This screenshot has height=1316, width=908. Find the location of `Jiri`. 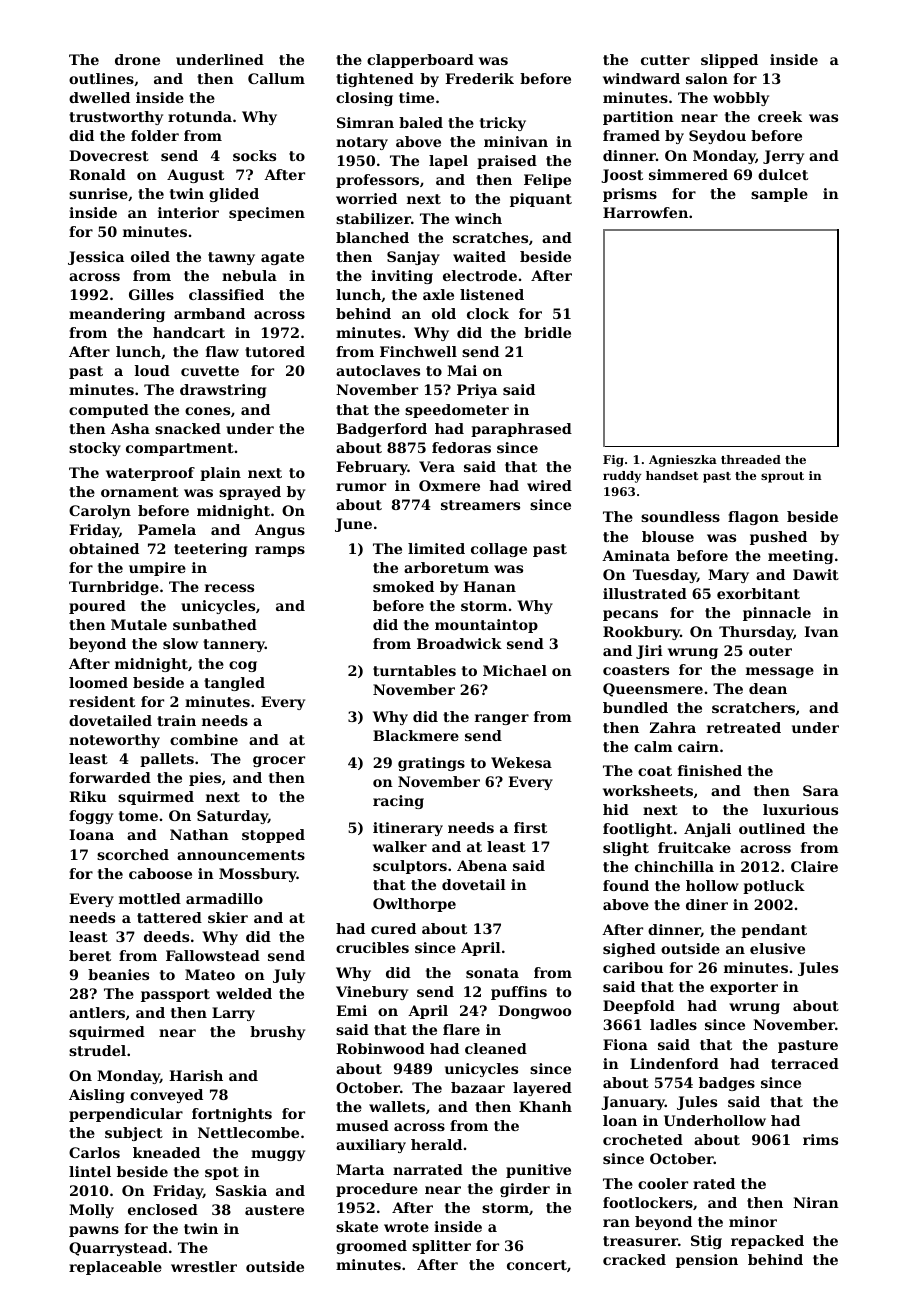

Jiri is located at coordinates (649, 652).
